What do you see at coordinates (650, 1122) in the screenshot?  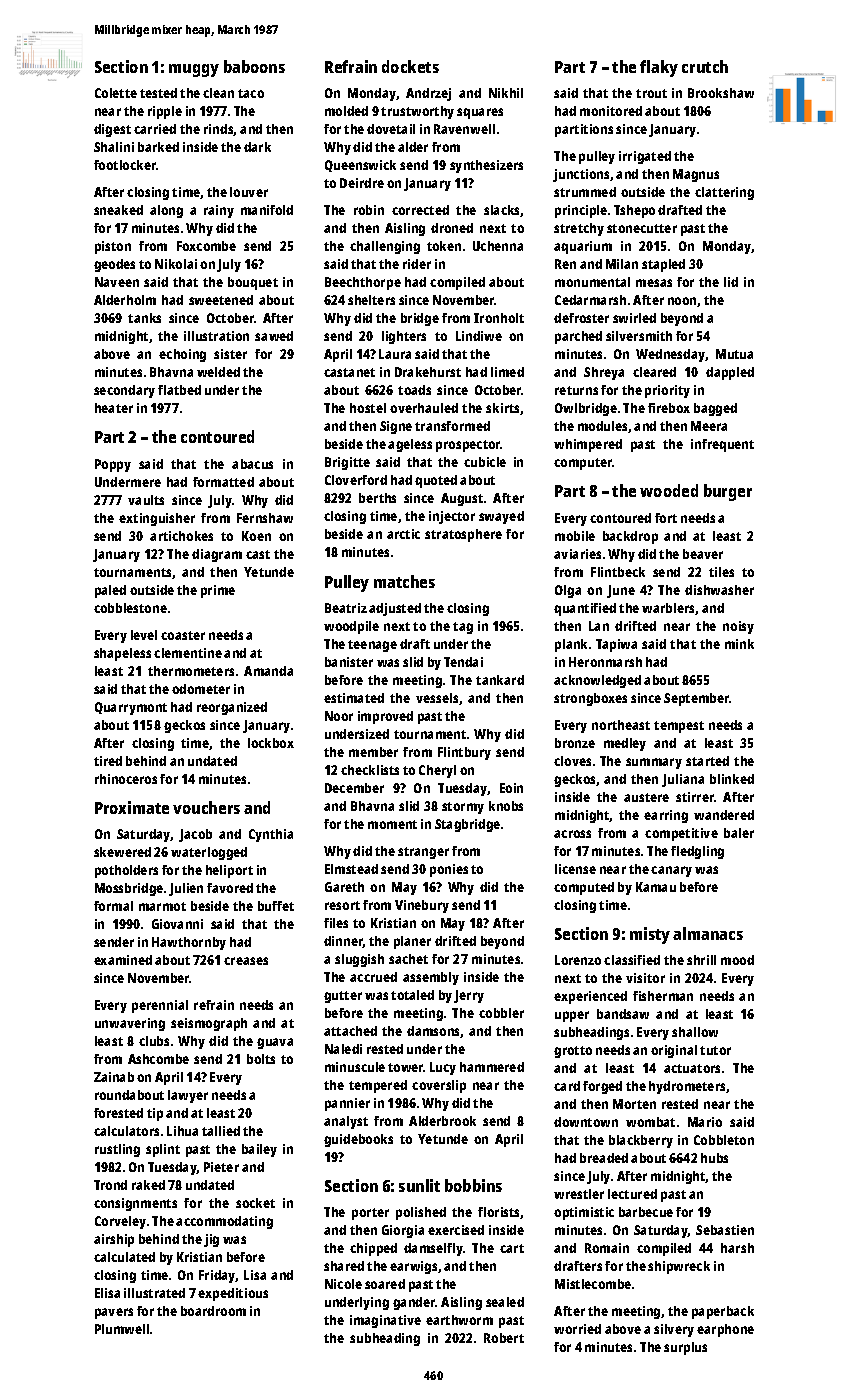 I see `wombat` at bounding box center [650, 1122].
